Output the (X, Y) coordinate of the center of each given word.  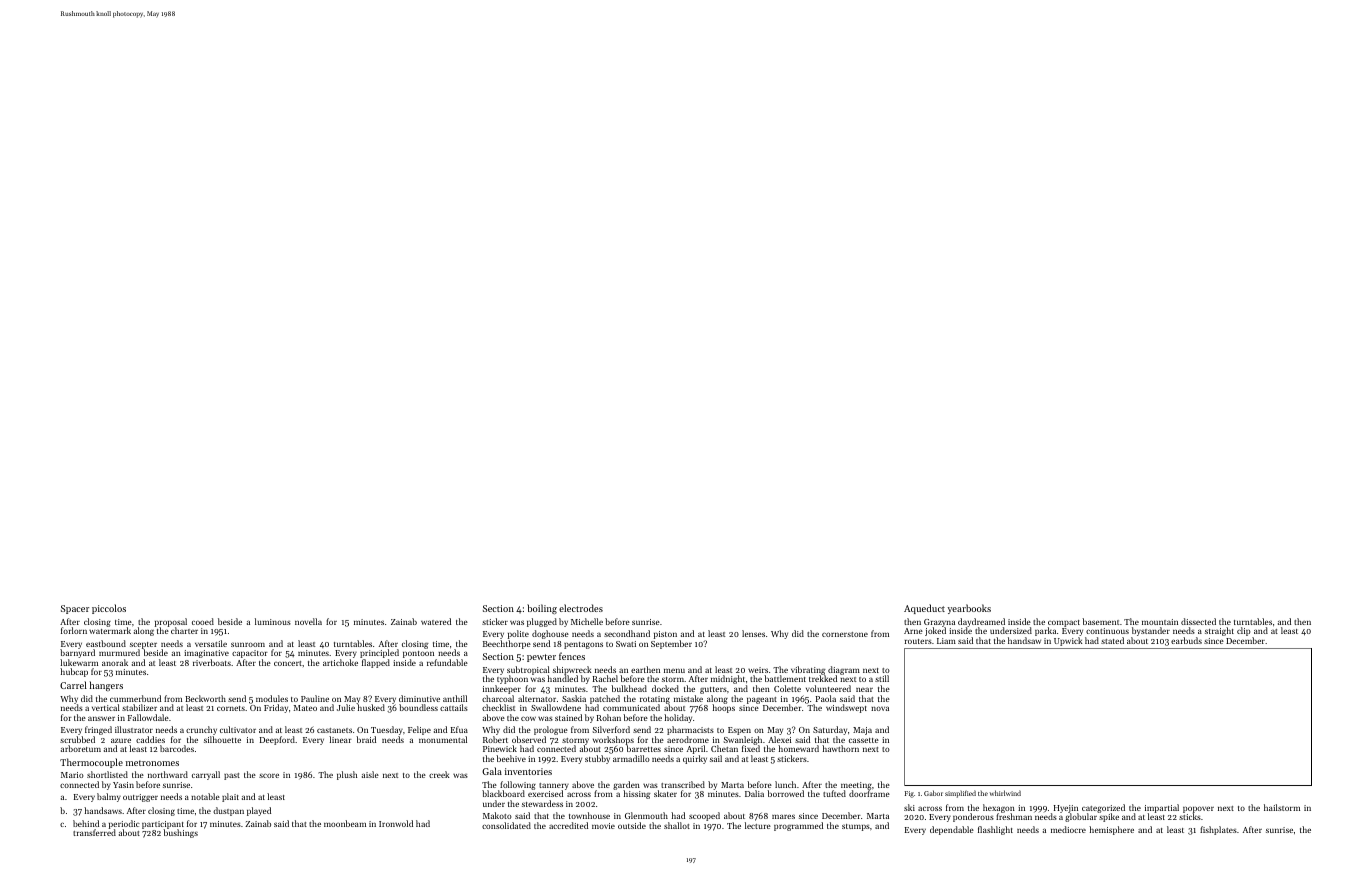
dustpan (228, 811)
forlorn (74, 630)
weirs (758, 670)
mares (783, 816)
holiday (678, 718)
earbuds (1186, 640)
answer (101, 718)
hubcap (74, 672)
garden (626, 786)
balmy (109, 797)
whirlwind (1005, 793)
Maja (862, 731)
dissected (1198, 621)
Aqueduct (924, 609)
